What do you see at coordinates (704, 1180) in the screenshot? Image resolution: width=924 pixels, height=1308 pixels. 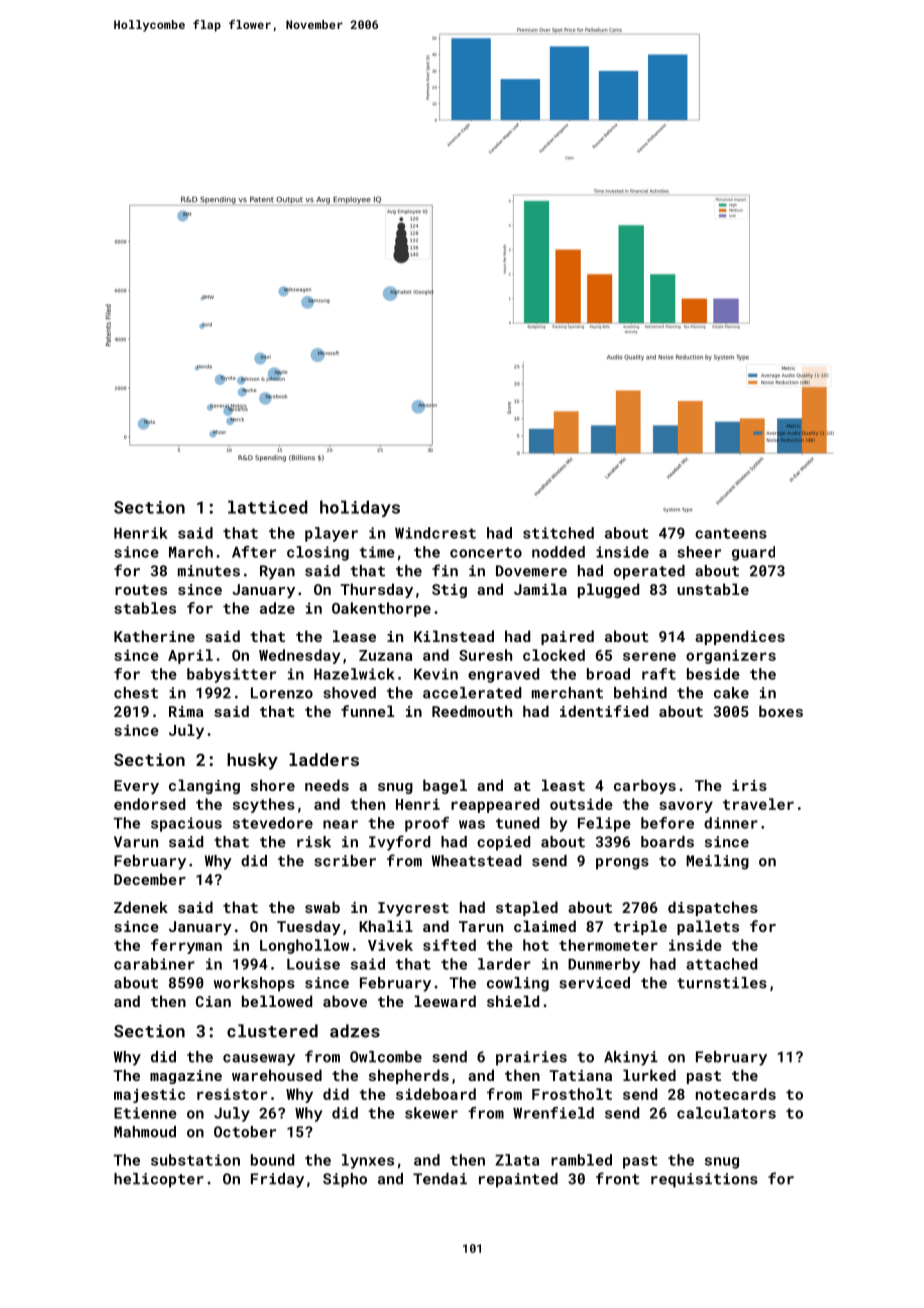 I see `requisitions` at bounding box center [704, 1180].
